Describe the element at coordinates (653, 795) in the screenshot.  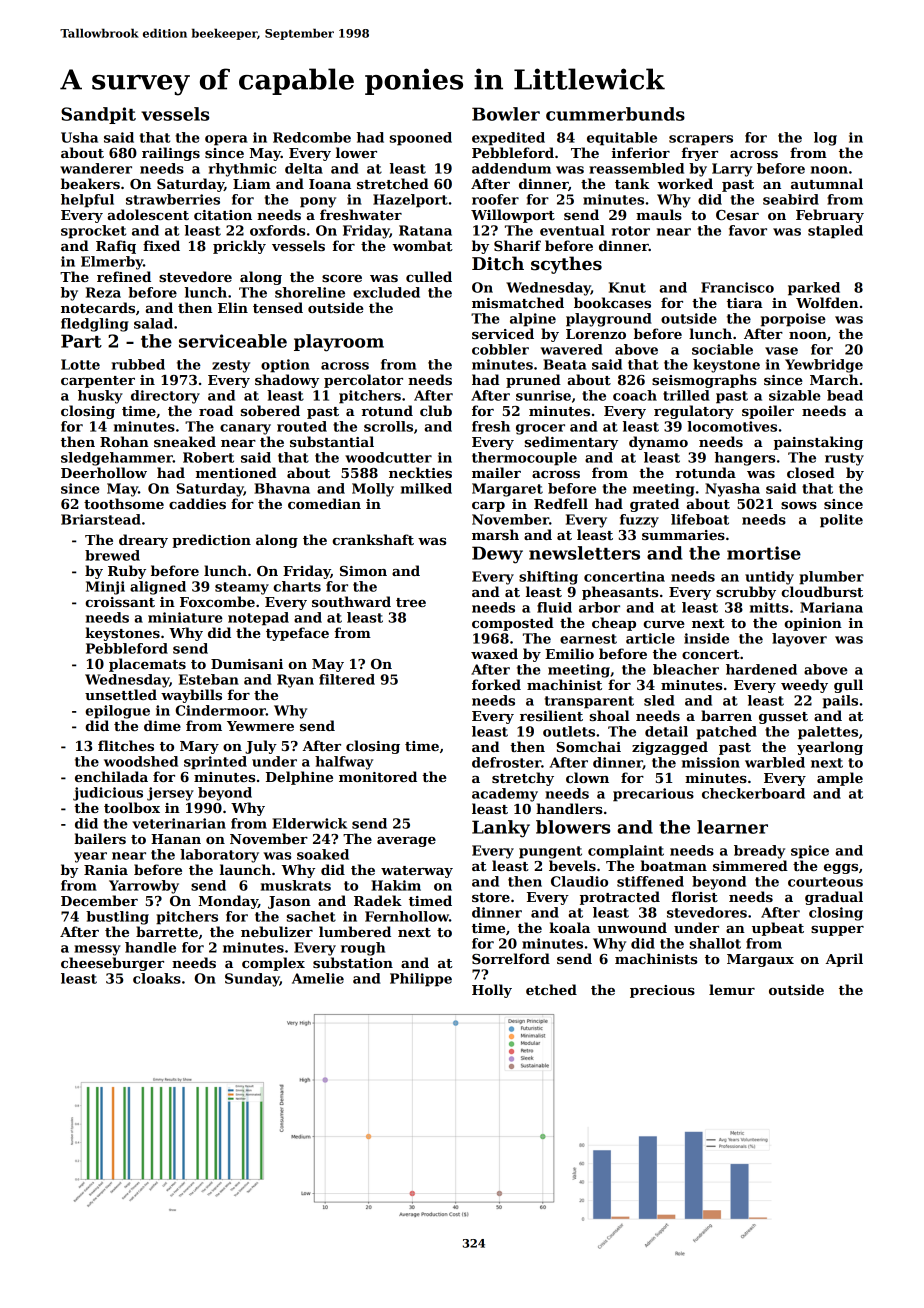
I see `precarious` at that location.
